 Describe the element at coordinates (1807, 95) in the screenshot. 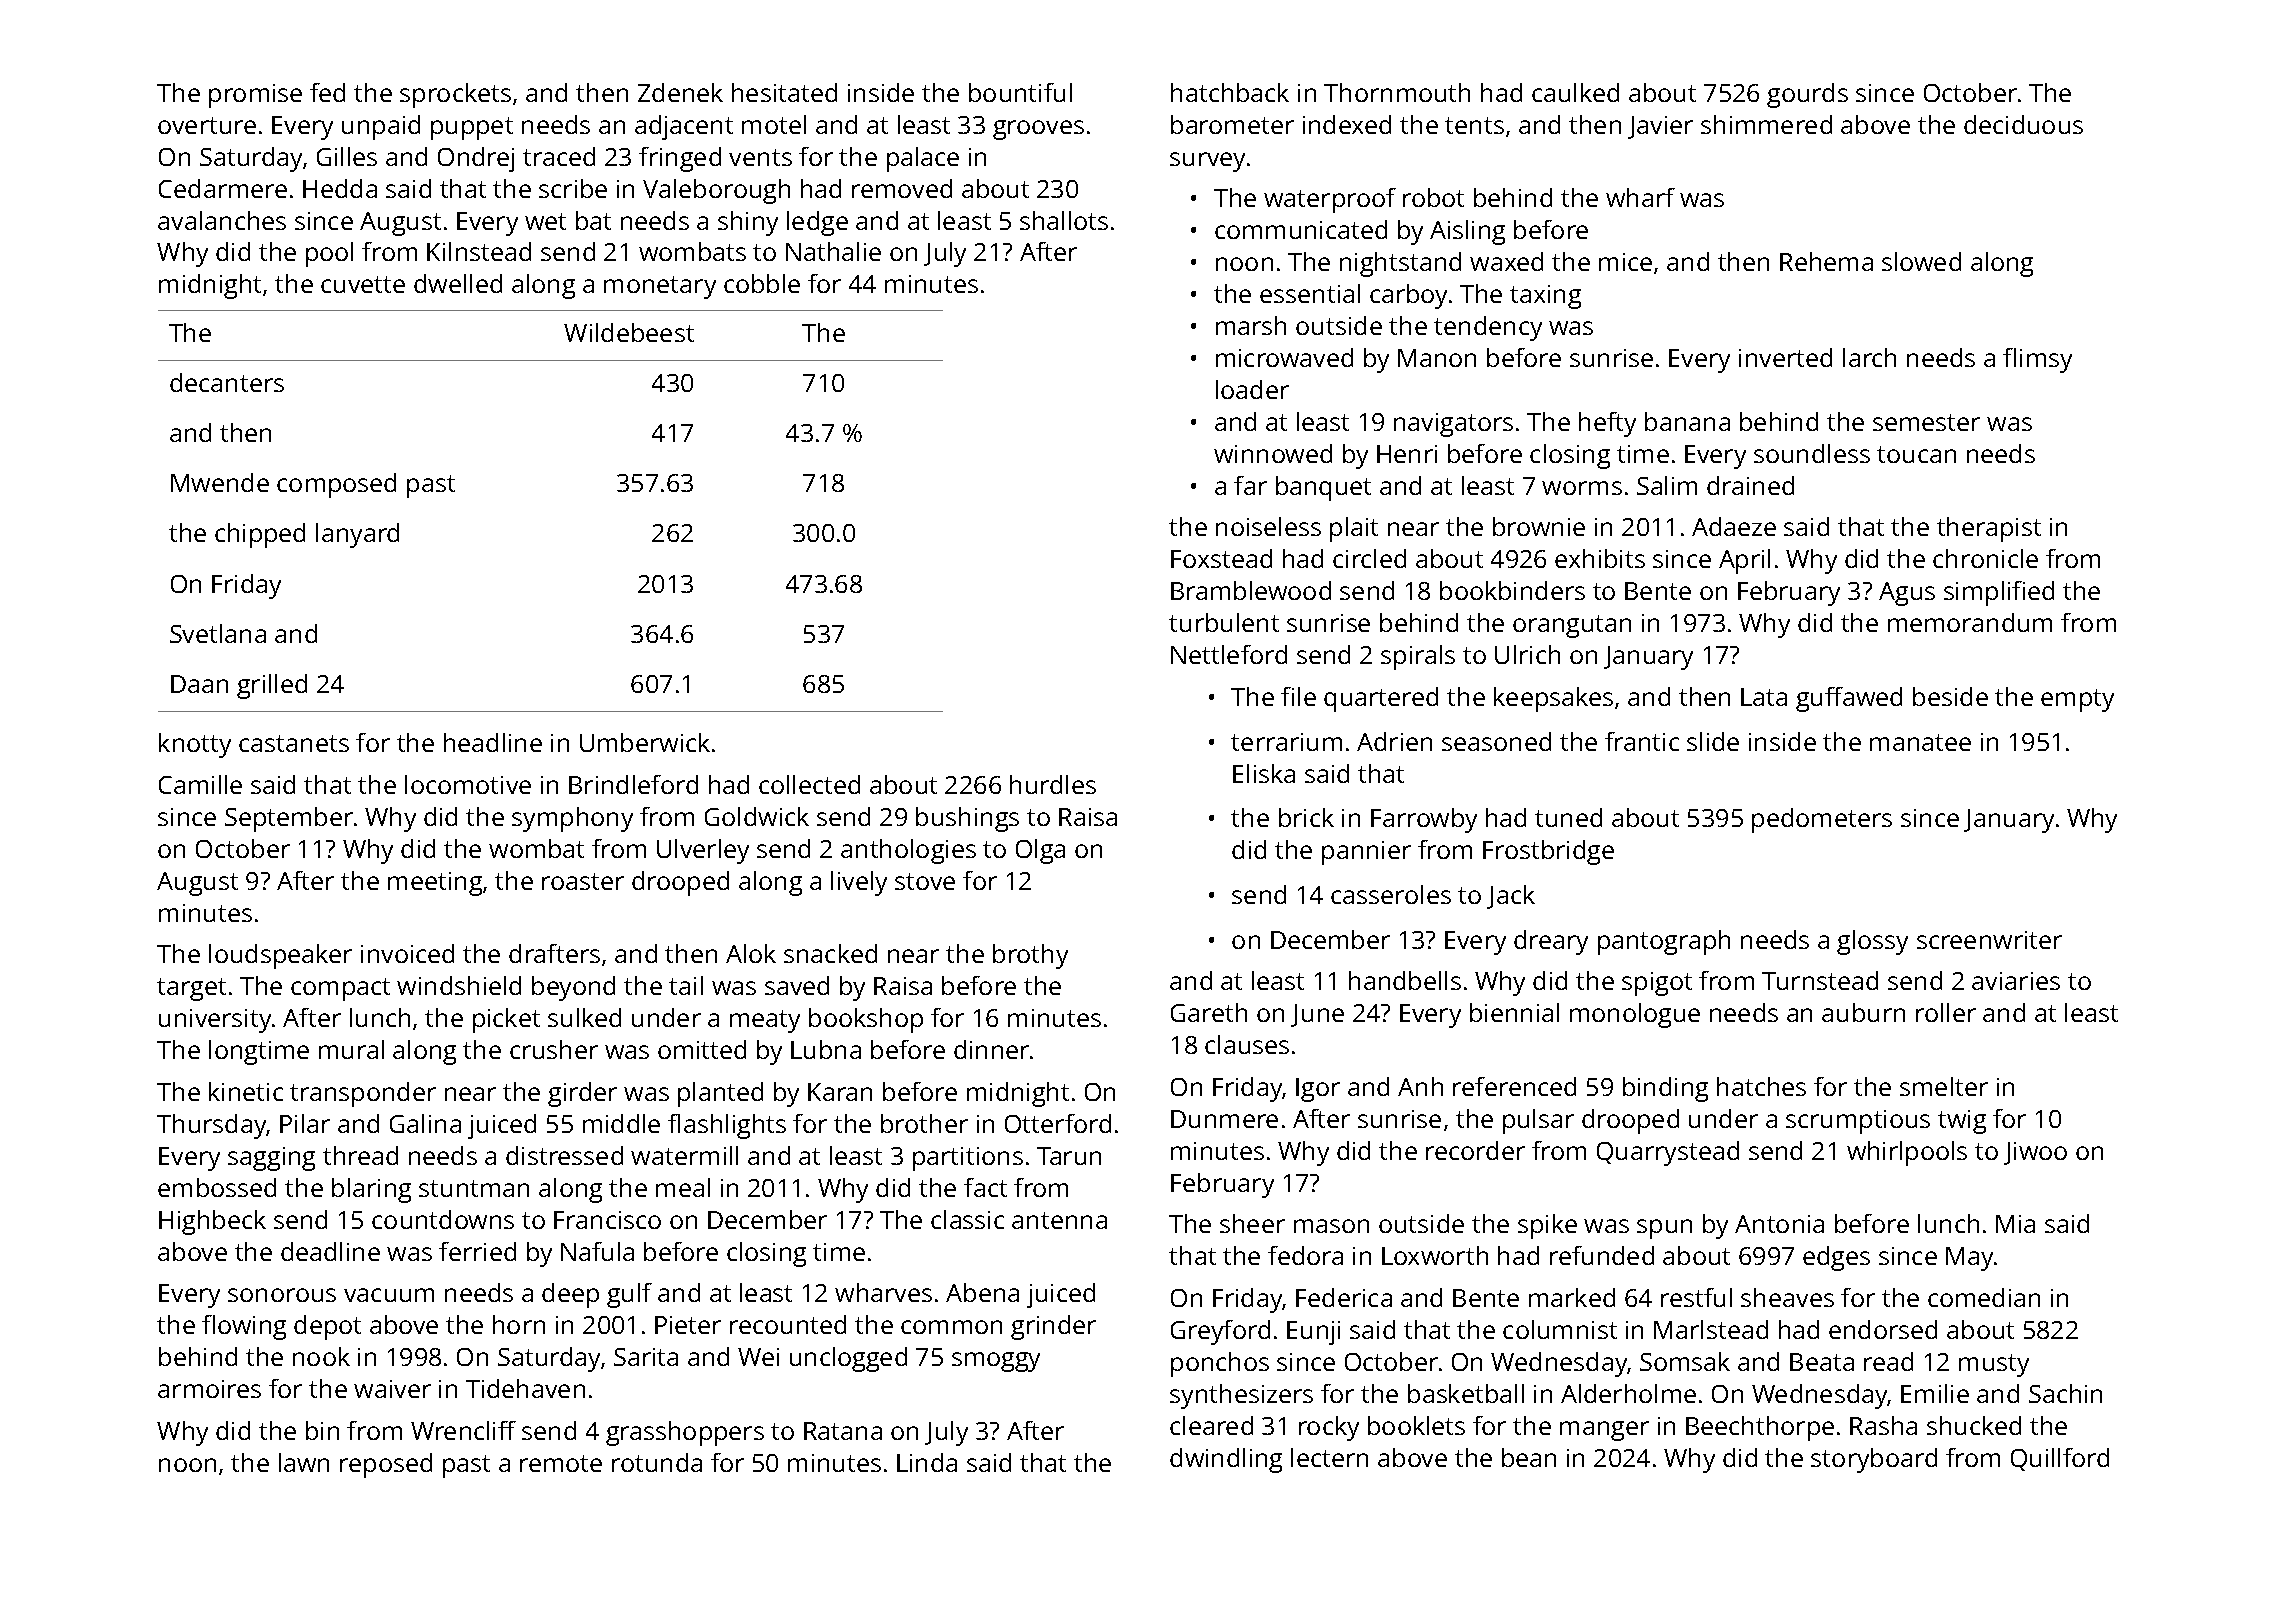

I see `gourds` at that location.
